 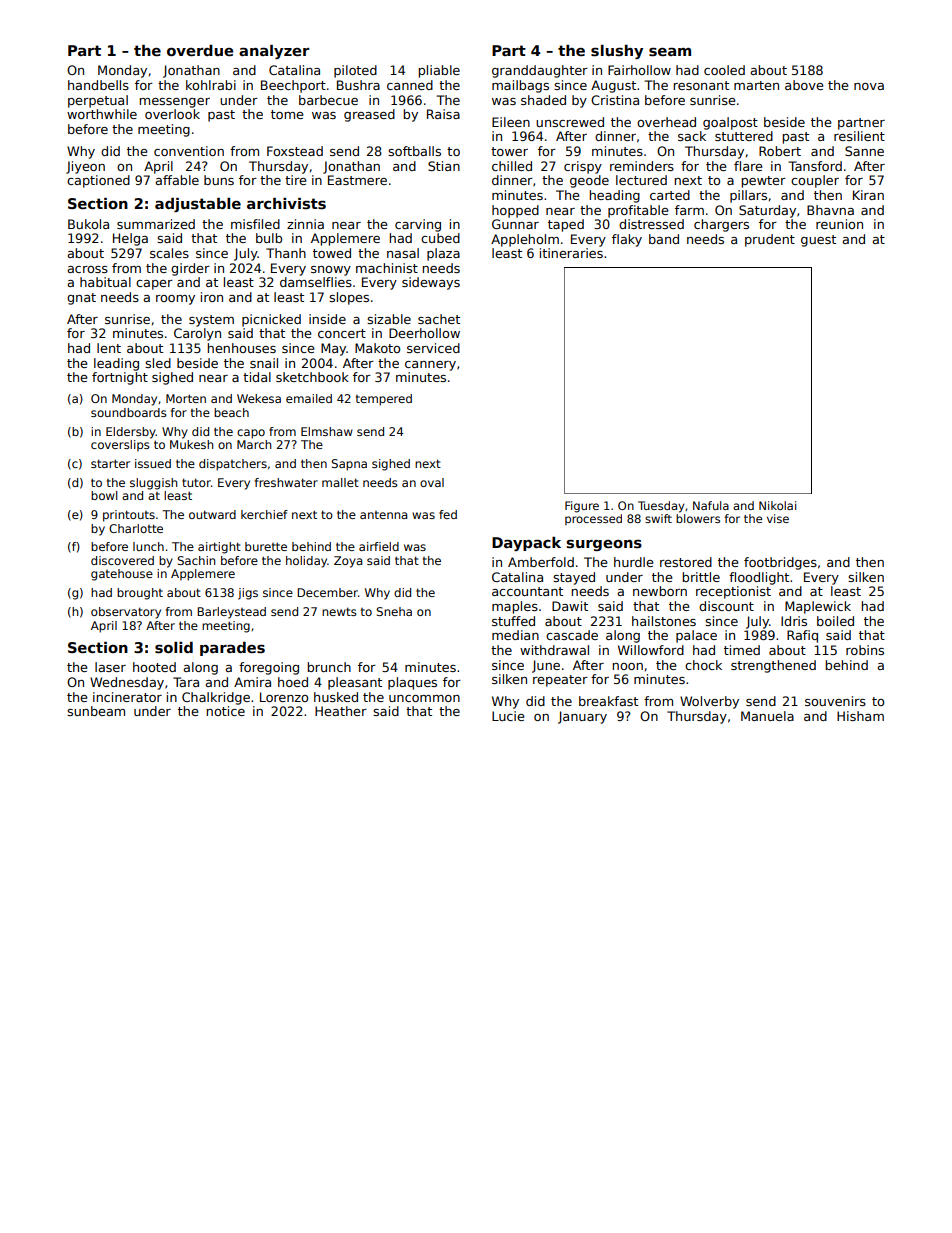 What do you see at coordinates (818, 241) in the page?
I see `guest` at bounding box center [818, 241].
